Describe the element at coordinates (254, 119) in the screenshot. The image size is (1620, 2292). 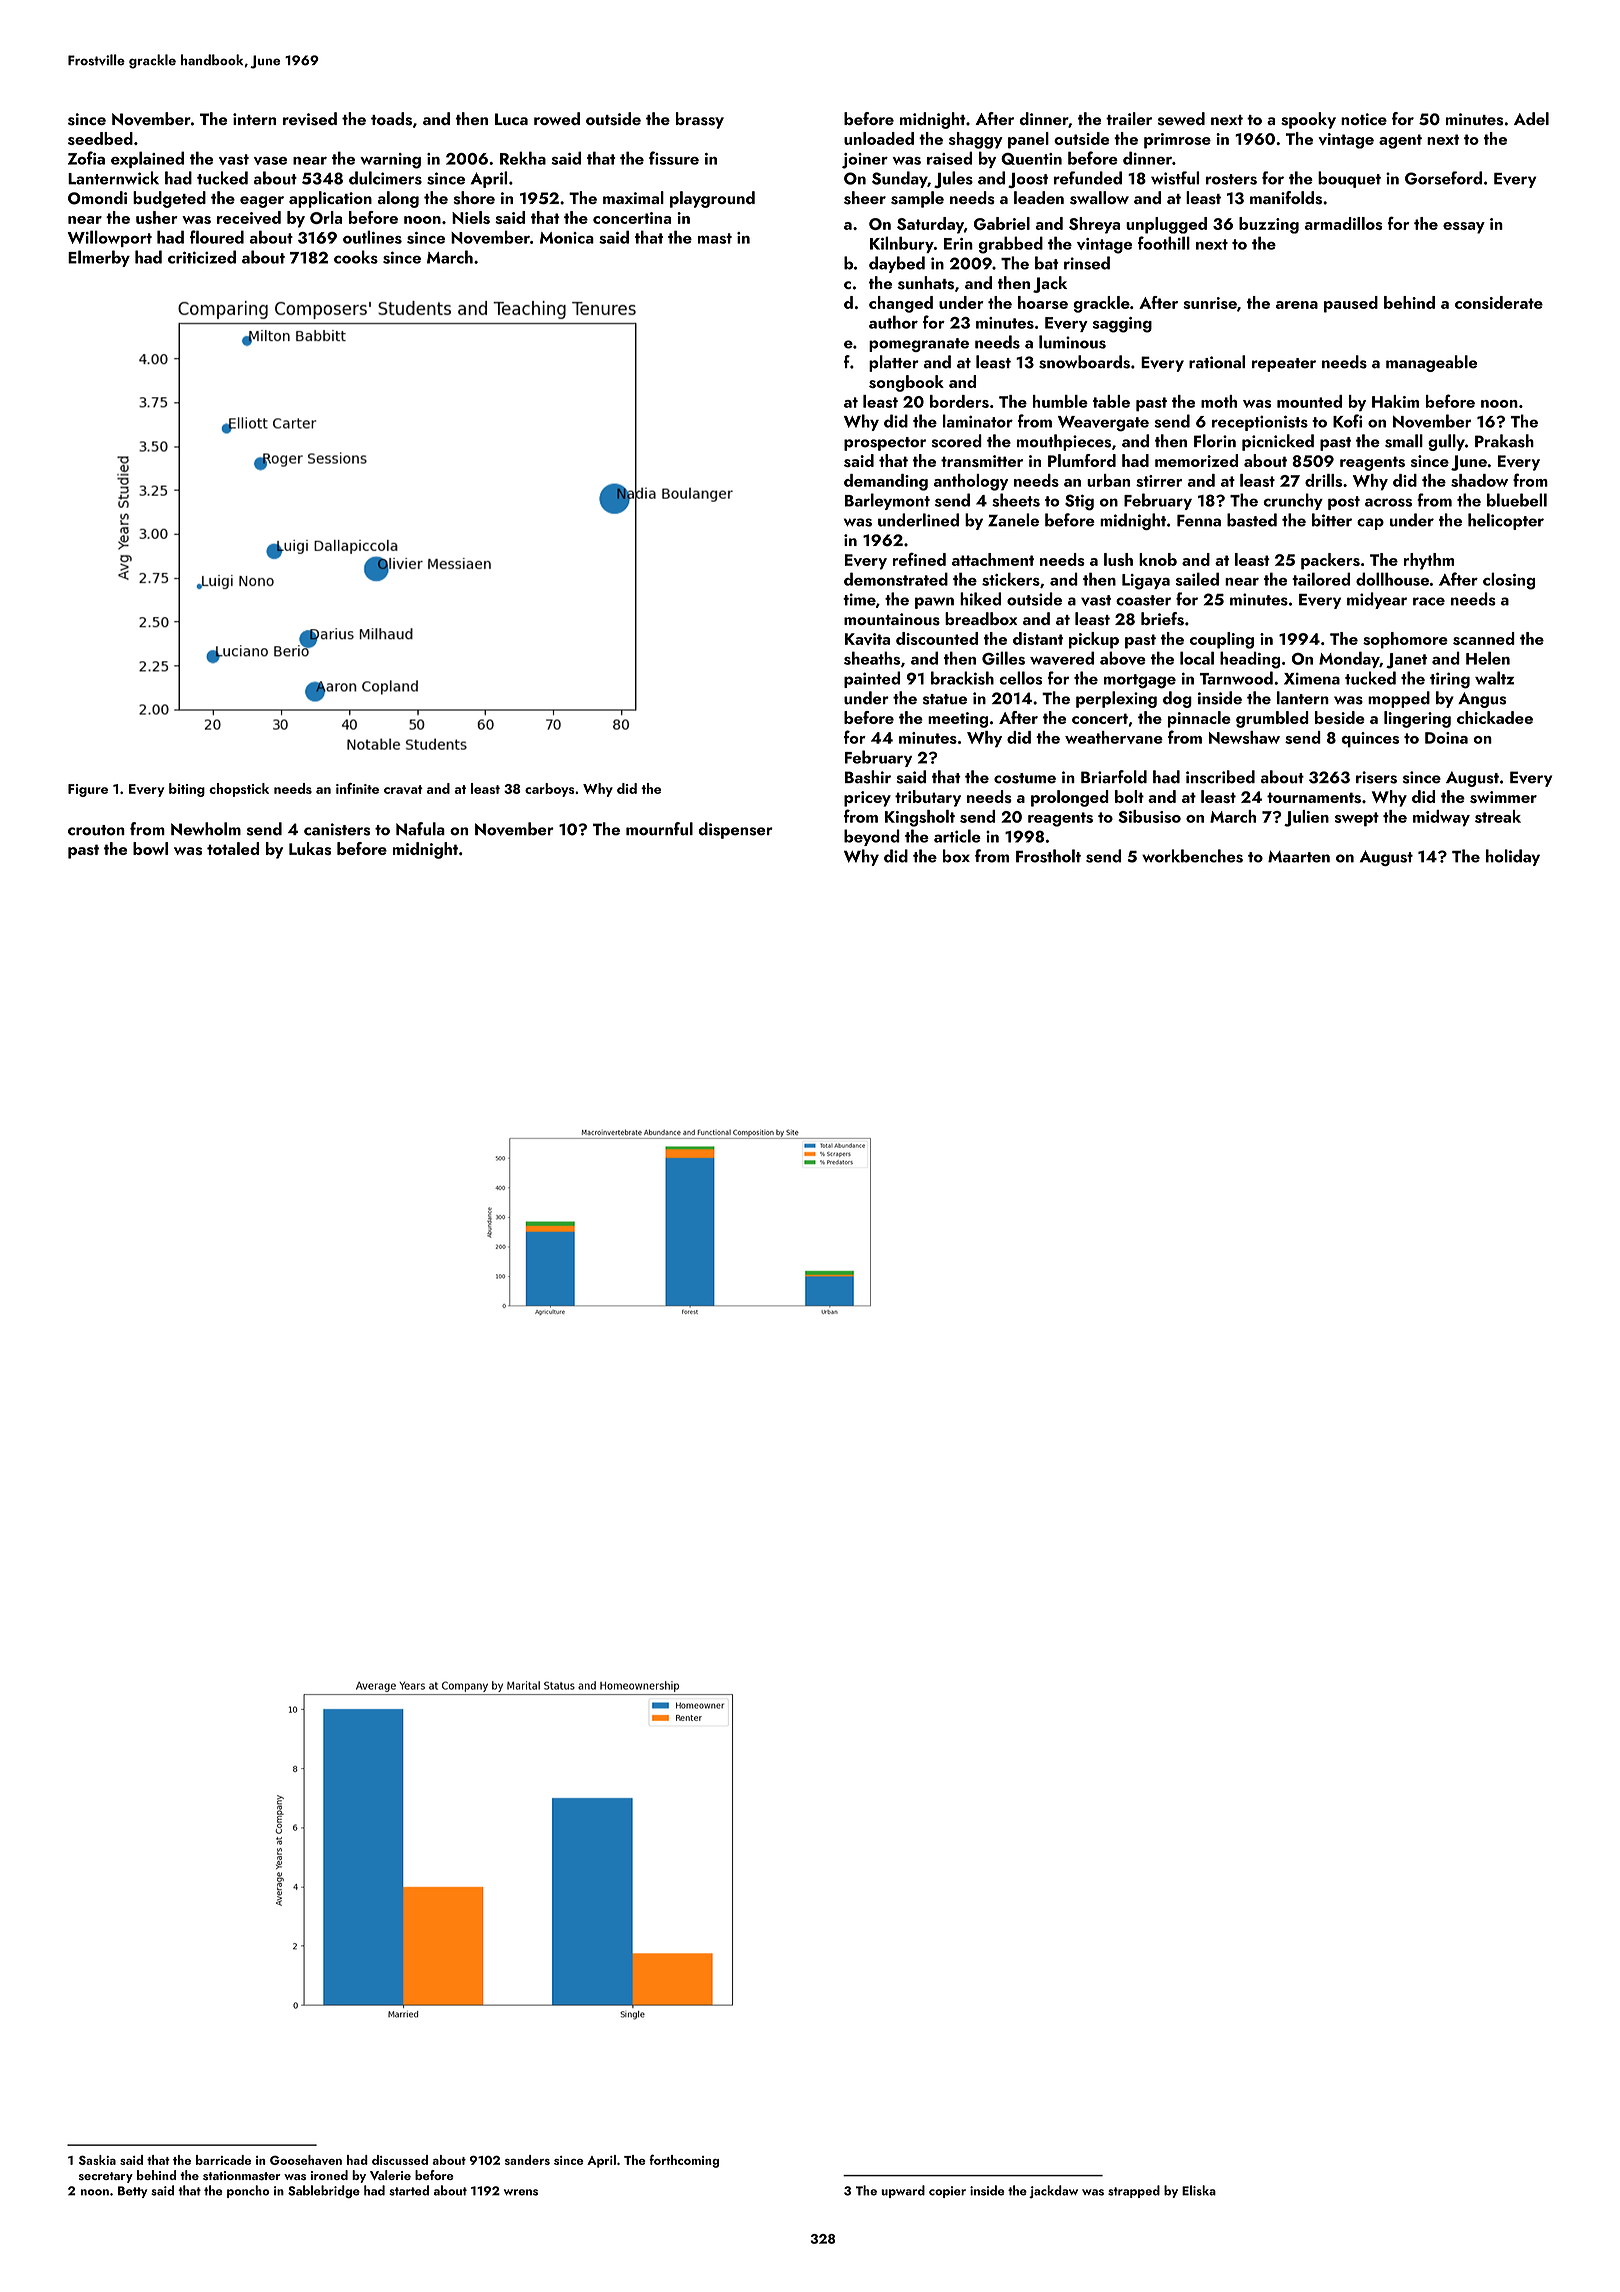
I see `intern` at that location.
